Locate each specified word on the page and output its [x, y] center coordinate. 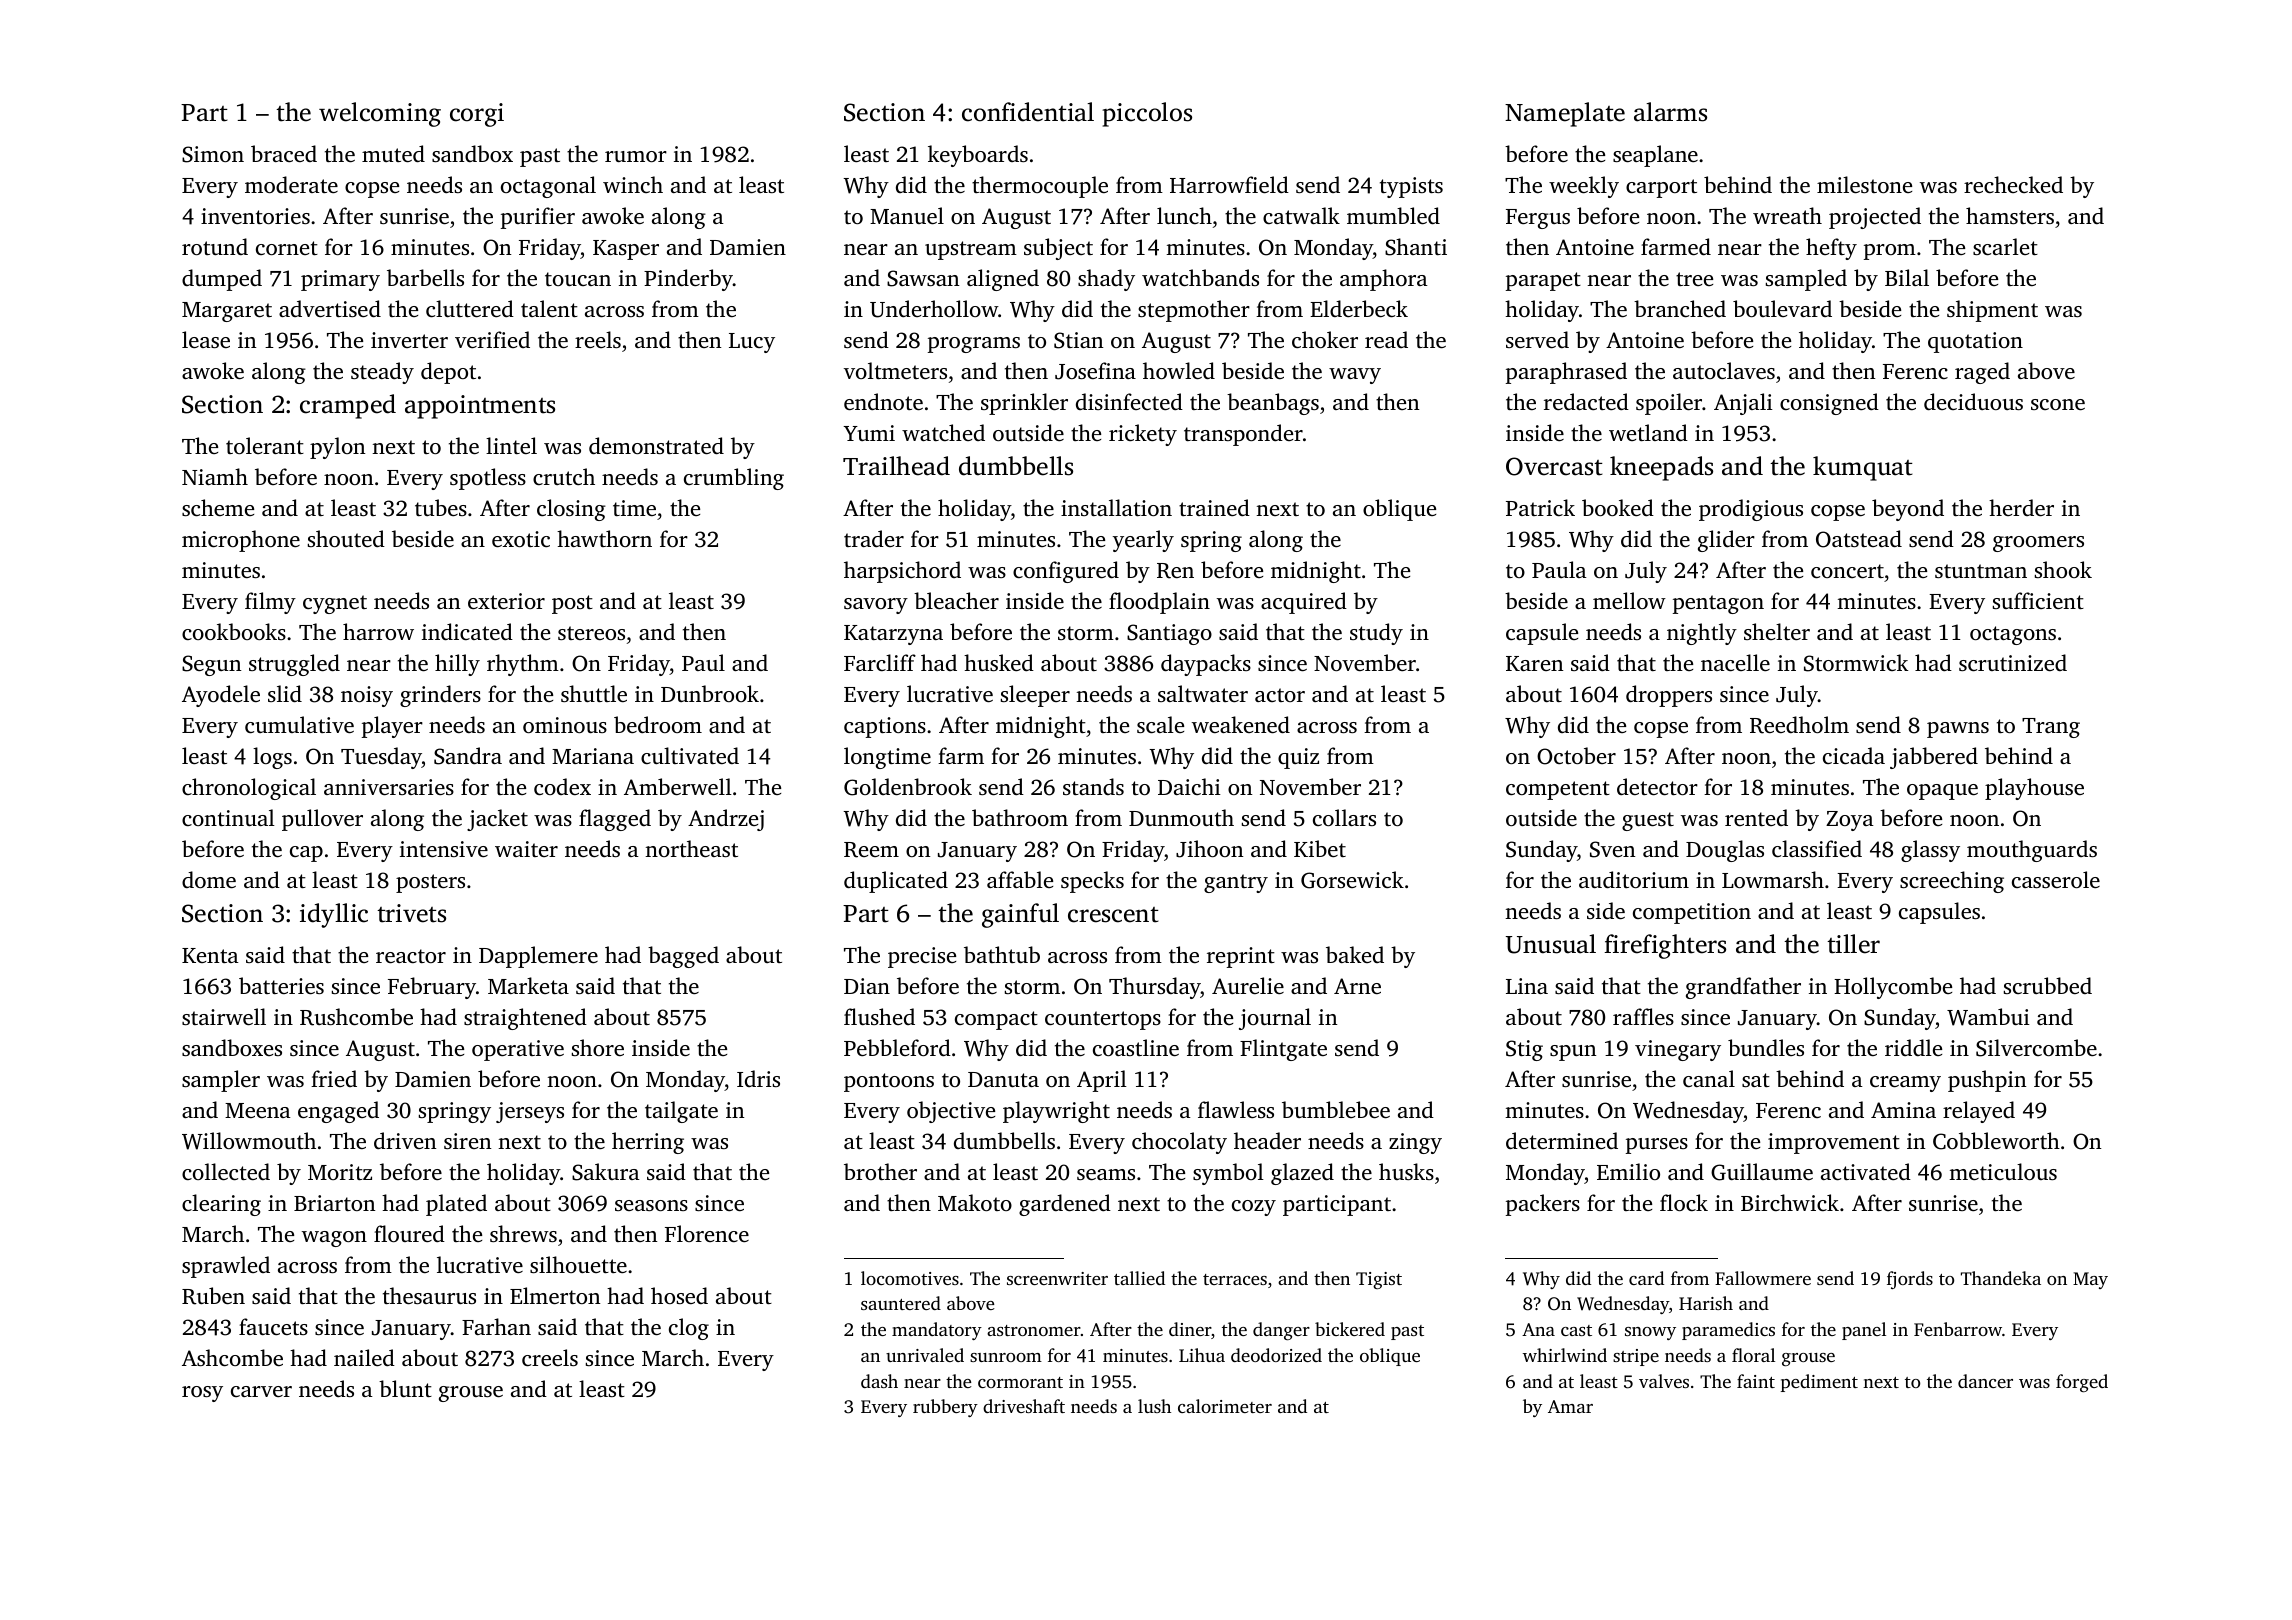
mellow [1629, 600]
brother [880, 1171]
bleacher [956, 600]
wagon [334, 1239]
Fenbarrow [1958, 1329]
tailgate [681, 1112]
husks [1406, 1171]
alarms [1670, 112]
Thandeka [2001, 1278]
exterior [506, 601]
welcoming [380, 114]
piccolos [1147, 114]
